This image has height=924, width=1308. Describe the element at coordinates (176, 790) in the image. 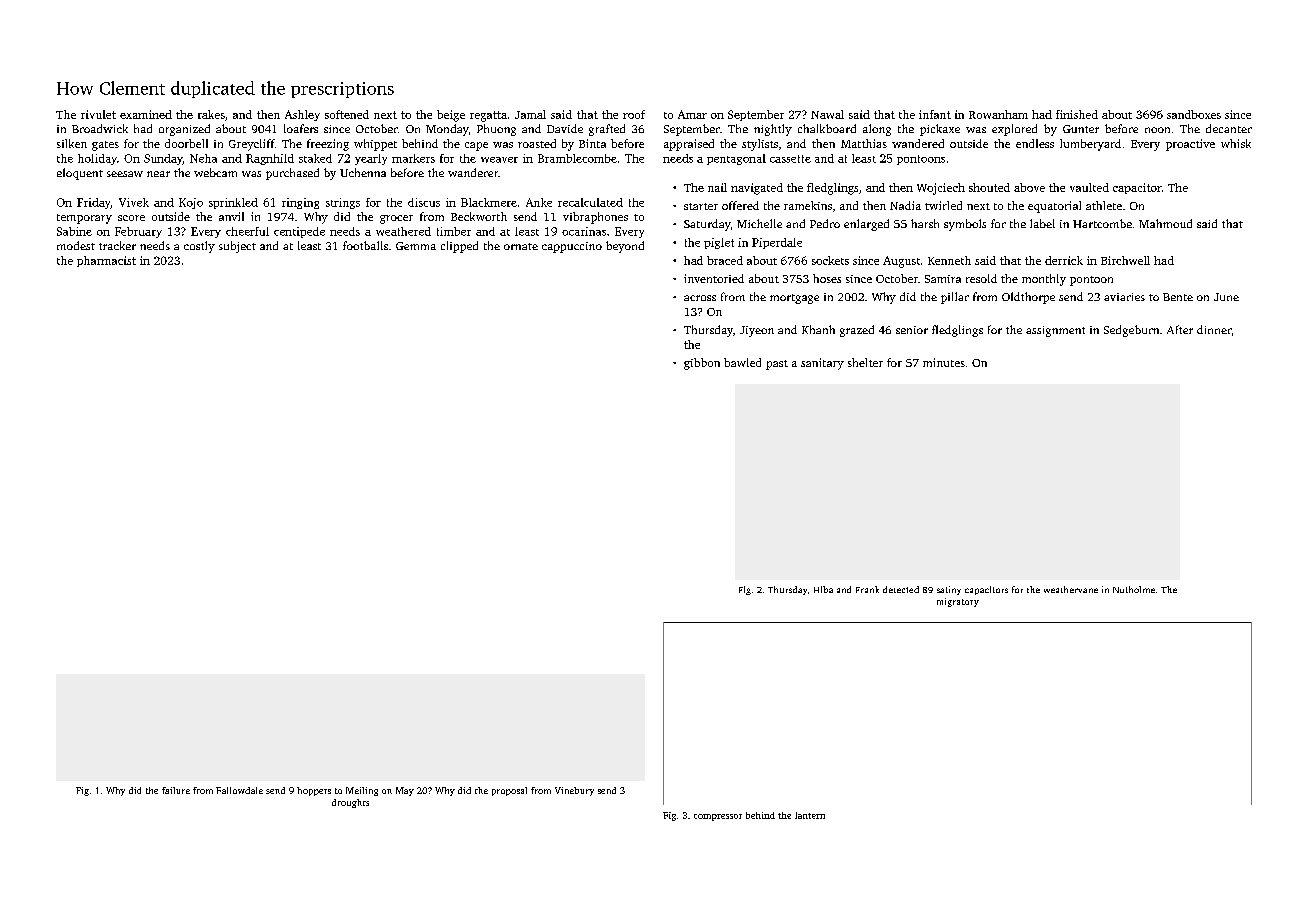

I see `failure` at that location.
